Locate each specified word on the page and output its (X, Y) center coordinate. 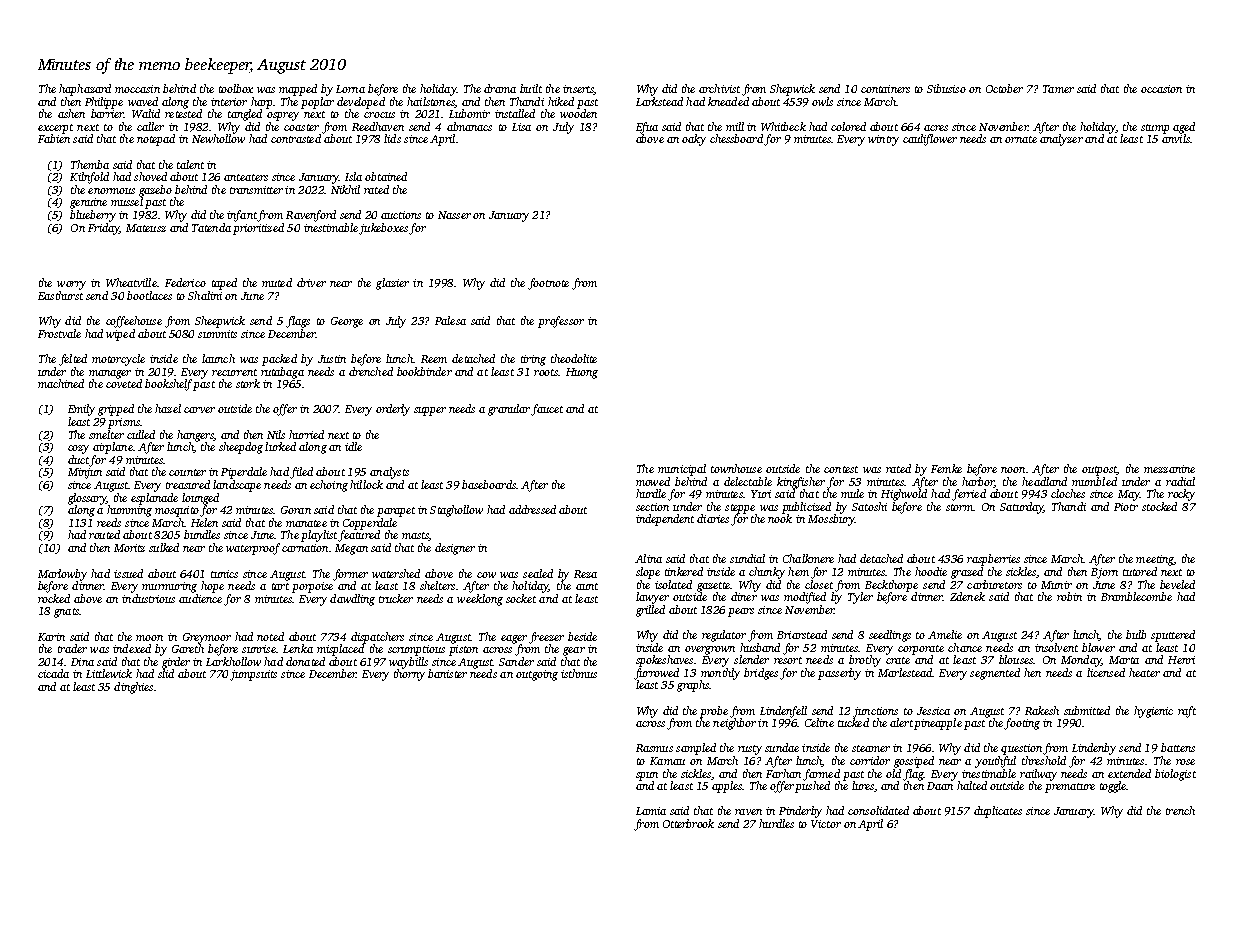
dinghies (133, 688)
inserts (578, 90)
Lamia (651, 811)
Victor (826, 824)
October (1004, 88)
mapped (298, 90)
